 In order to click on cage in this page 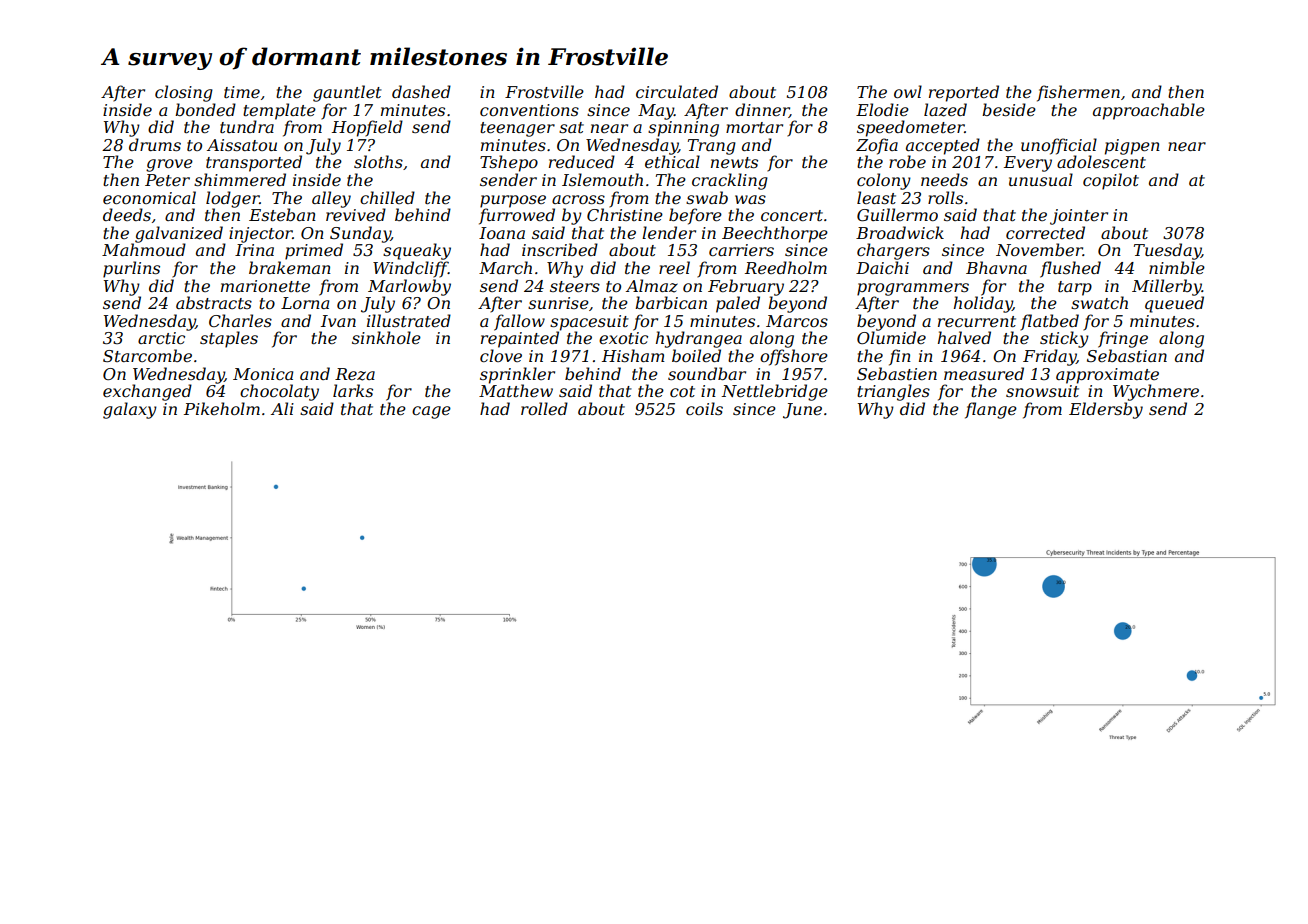, I will do `click(431, 412)`.
